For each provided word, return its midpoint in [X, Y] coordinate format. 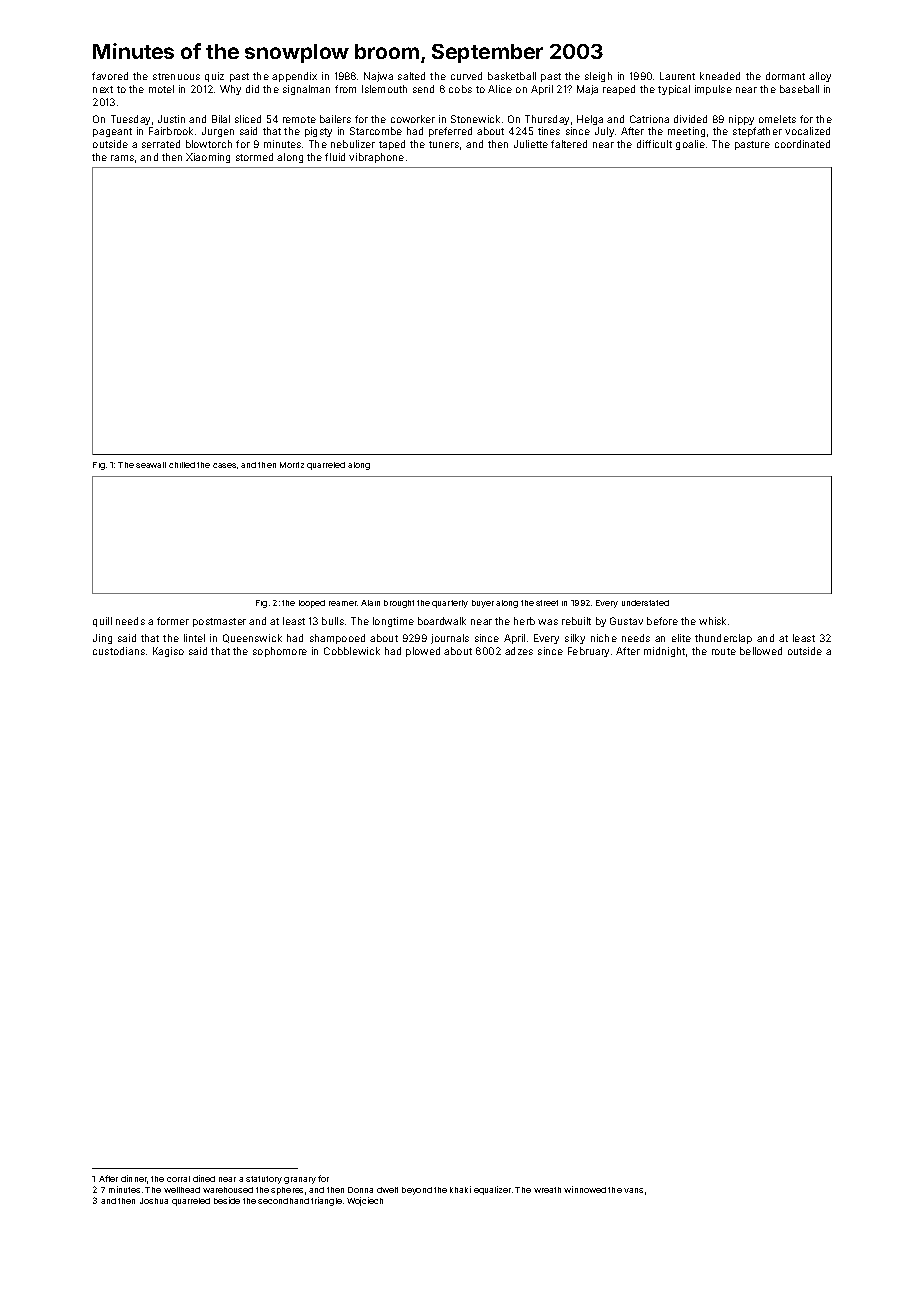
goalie [690, 145]
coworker [413, 119]
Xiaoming [208, 158]
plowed [423, 652]
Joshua [154, 1201]
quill [102, 622]
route [724, 651]
